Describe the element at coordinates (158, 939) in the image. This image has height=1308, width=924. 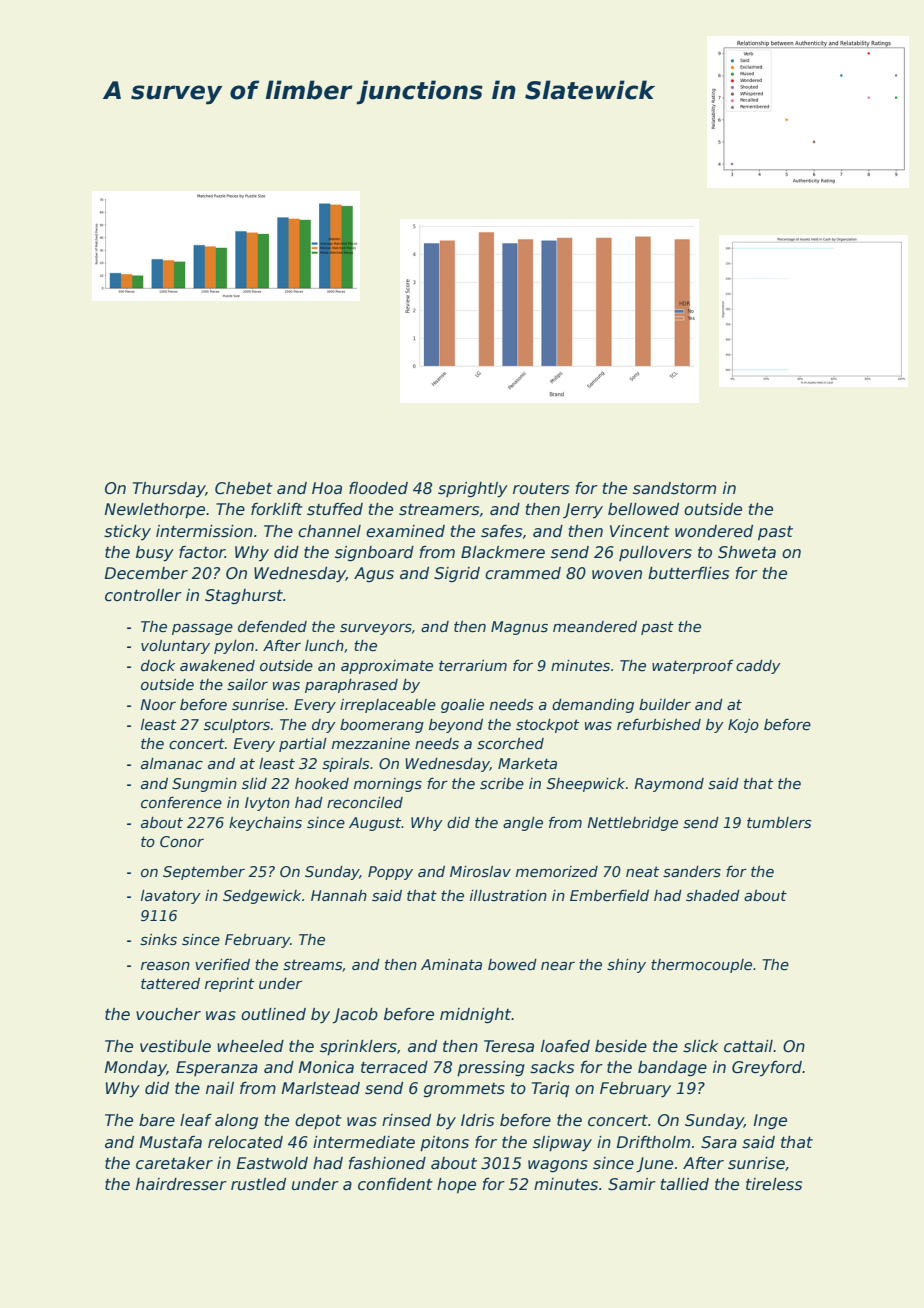
I see `sinks` at that location.
